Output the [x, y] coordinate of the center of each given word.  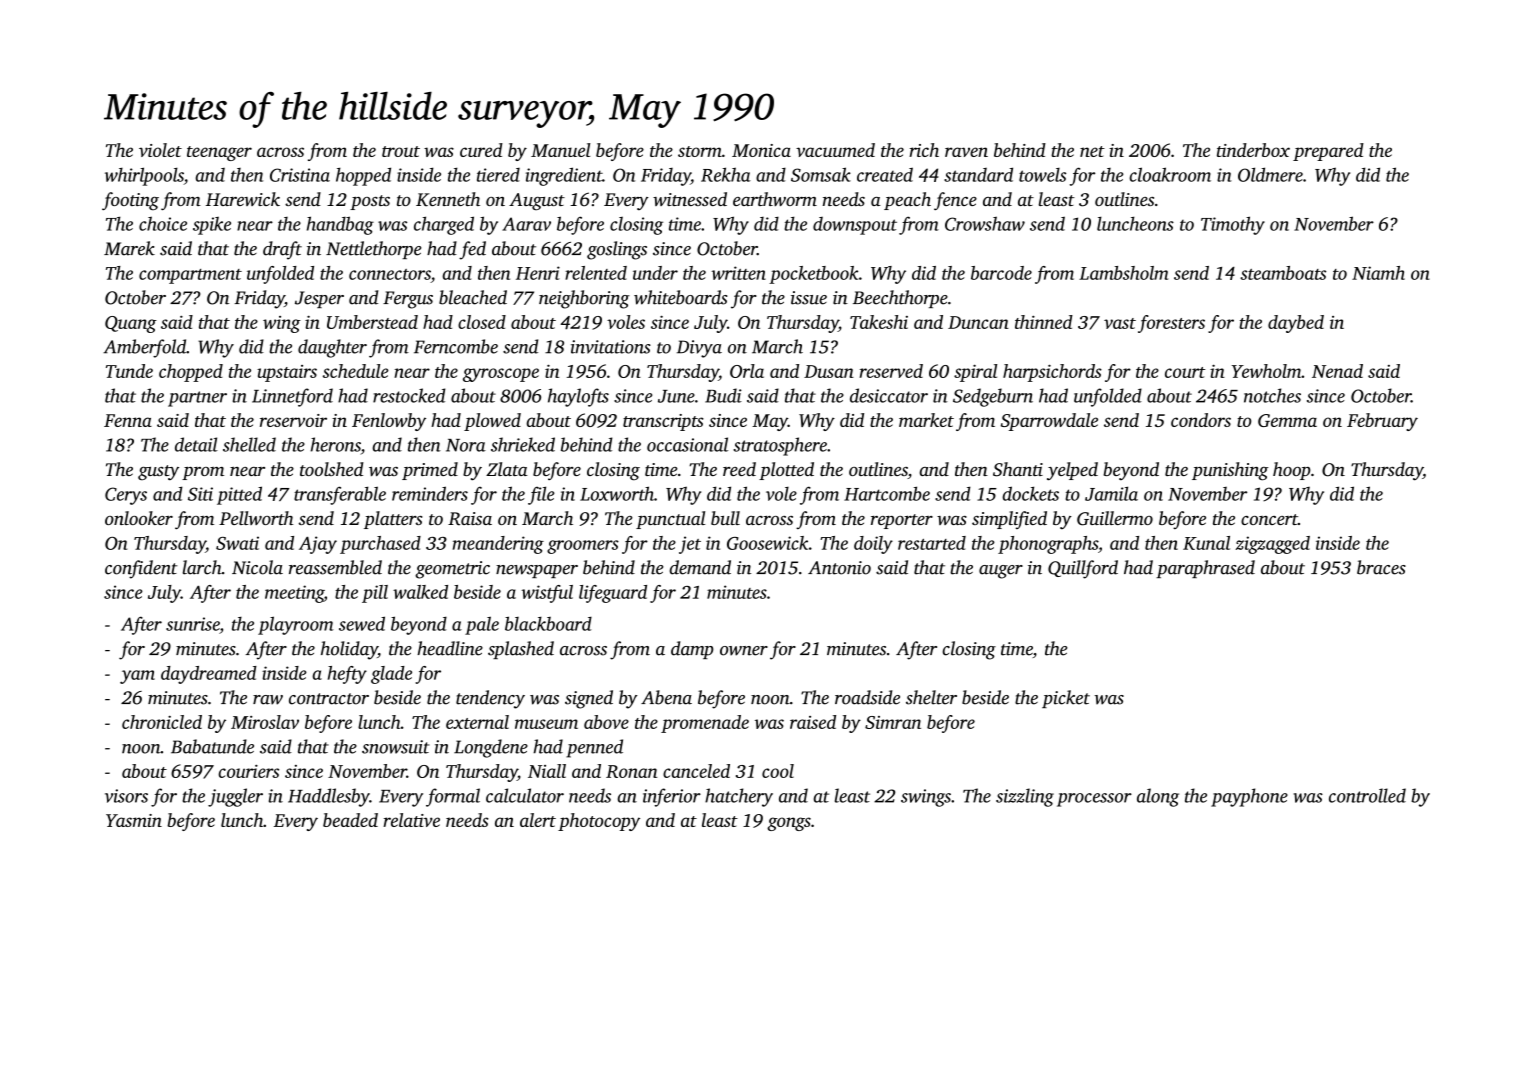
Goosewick [767, 543]
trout [401, 151]
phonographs [1048, 545]
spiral [975, 373]
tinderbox [1253, 150]
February [1382, 422]
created [885, 174]
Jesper [319, 299]
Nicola [257, 567]
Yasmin [134, 820]
